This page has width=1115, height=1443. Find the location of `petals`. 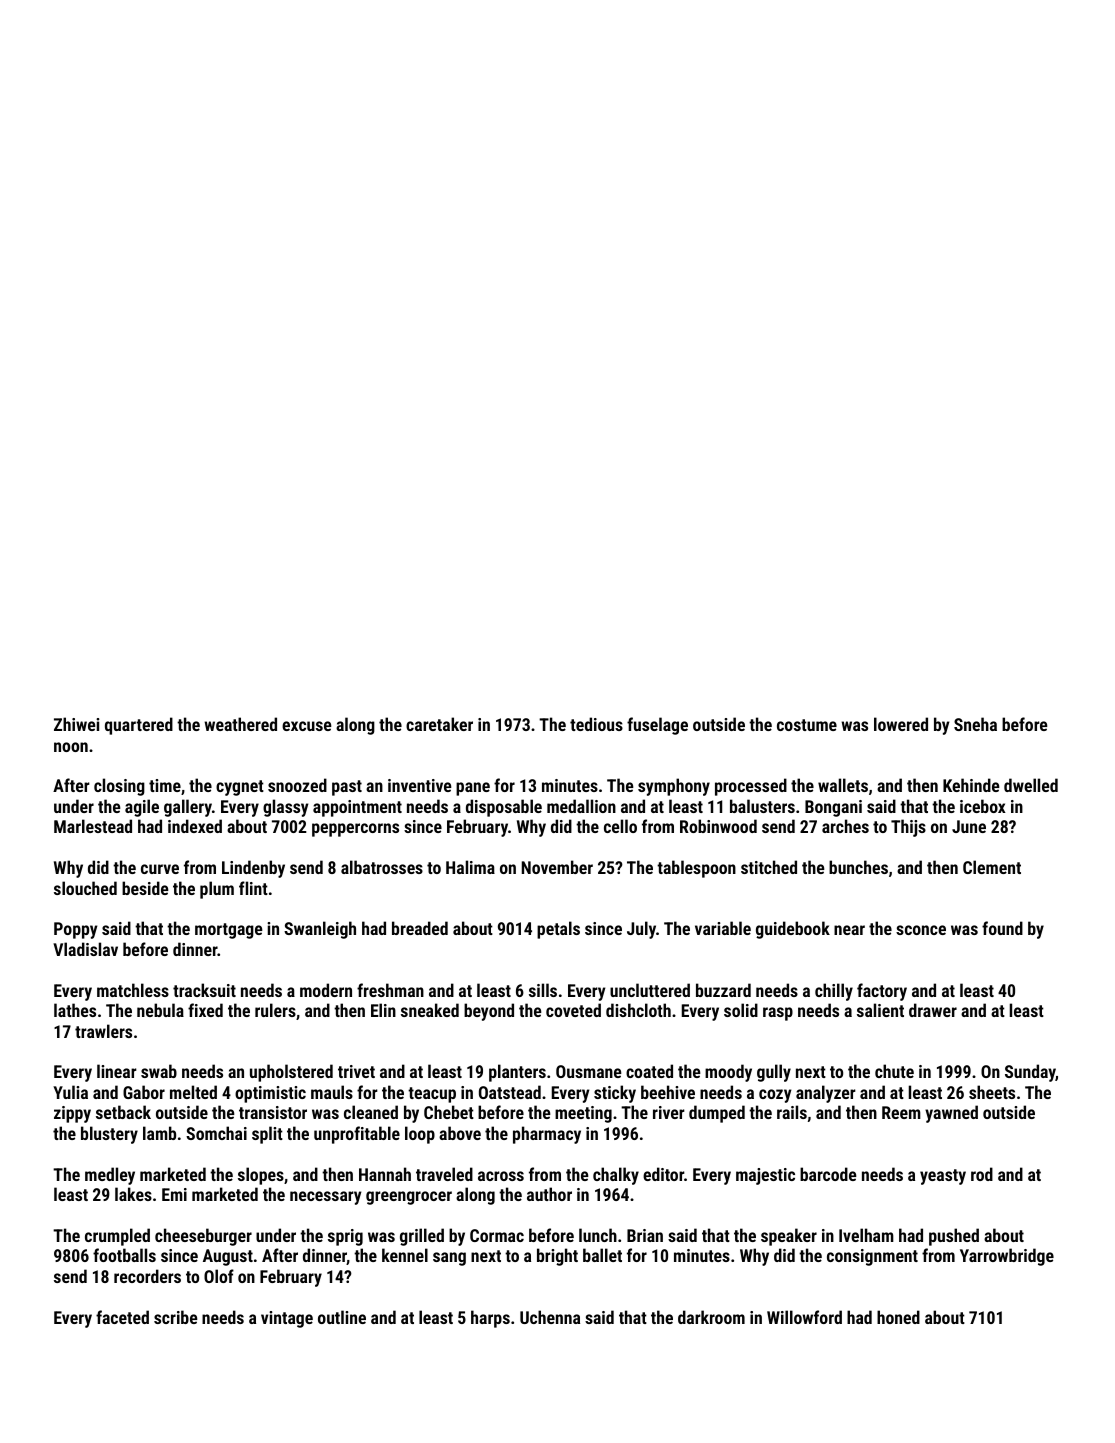

petals is located at coordinates (558, 930).
